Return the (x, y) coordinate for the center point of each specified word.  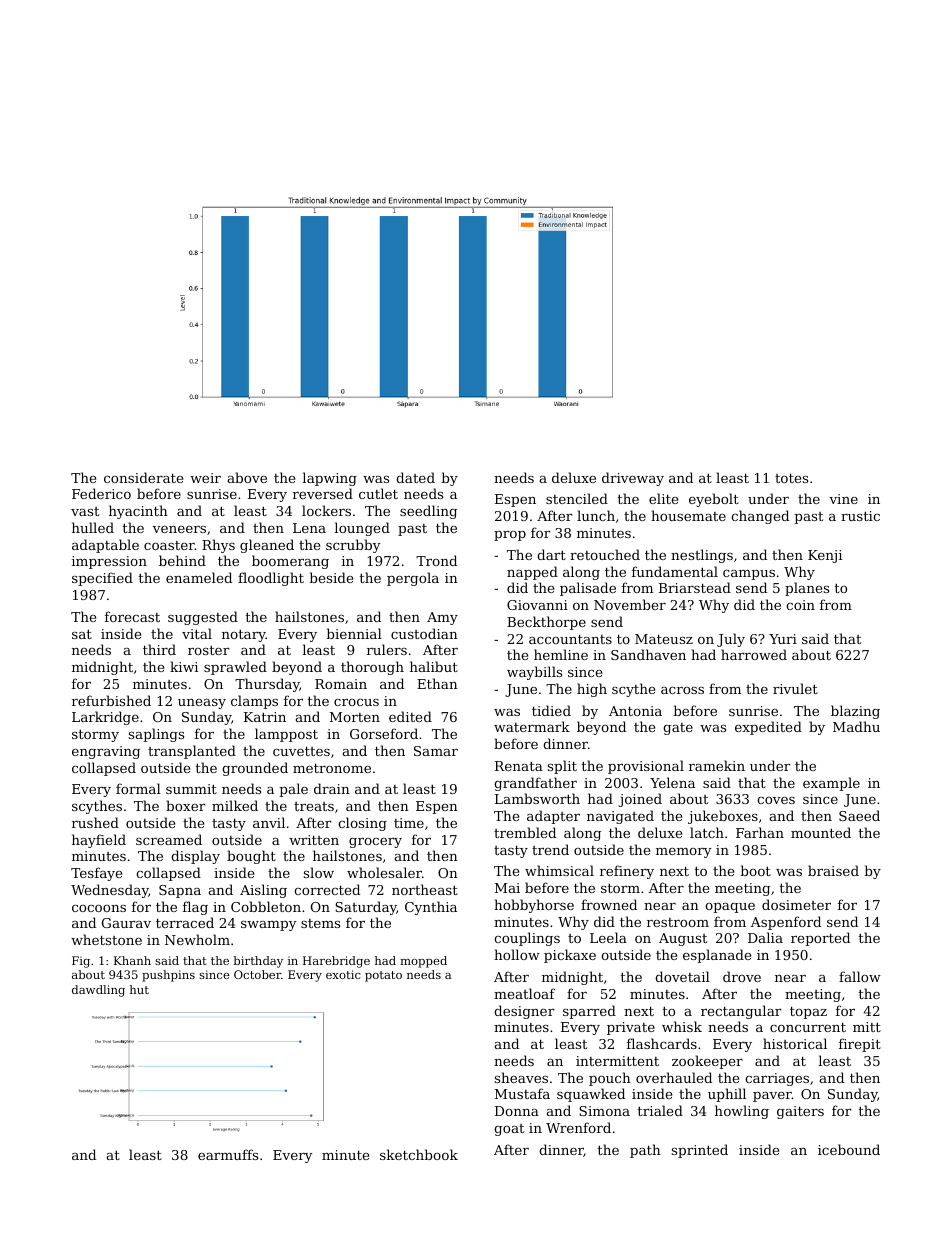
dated (415, 477)
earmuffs (228, 1154)
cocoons (99, 908)
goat (509, 1130)
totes (791, 478)
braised (833, 870)
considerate (143, 477)
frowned (609, 904)
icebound (849, 1149)
